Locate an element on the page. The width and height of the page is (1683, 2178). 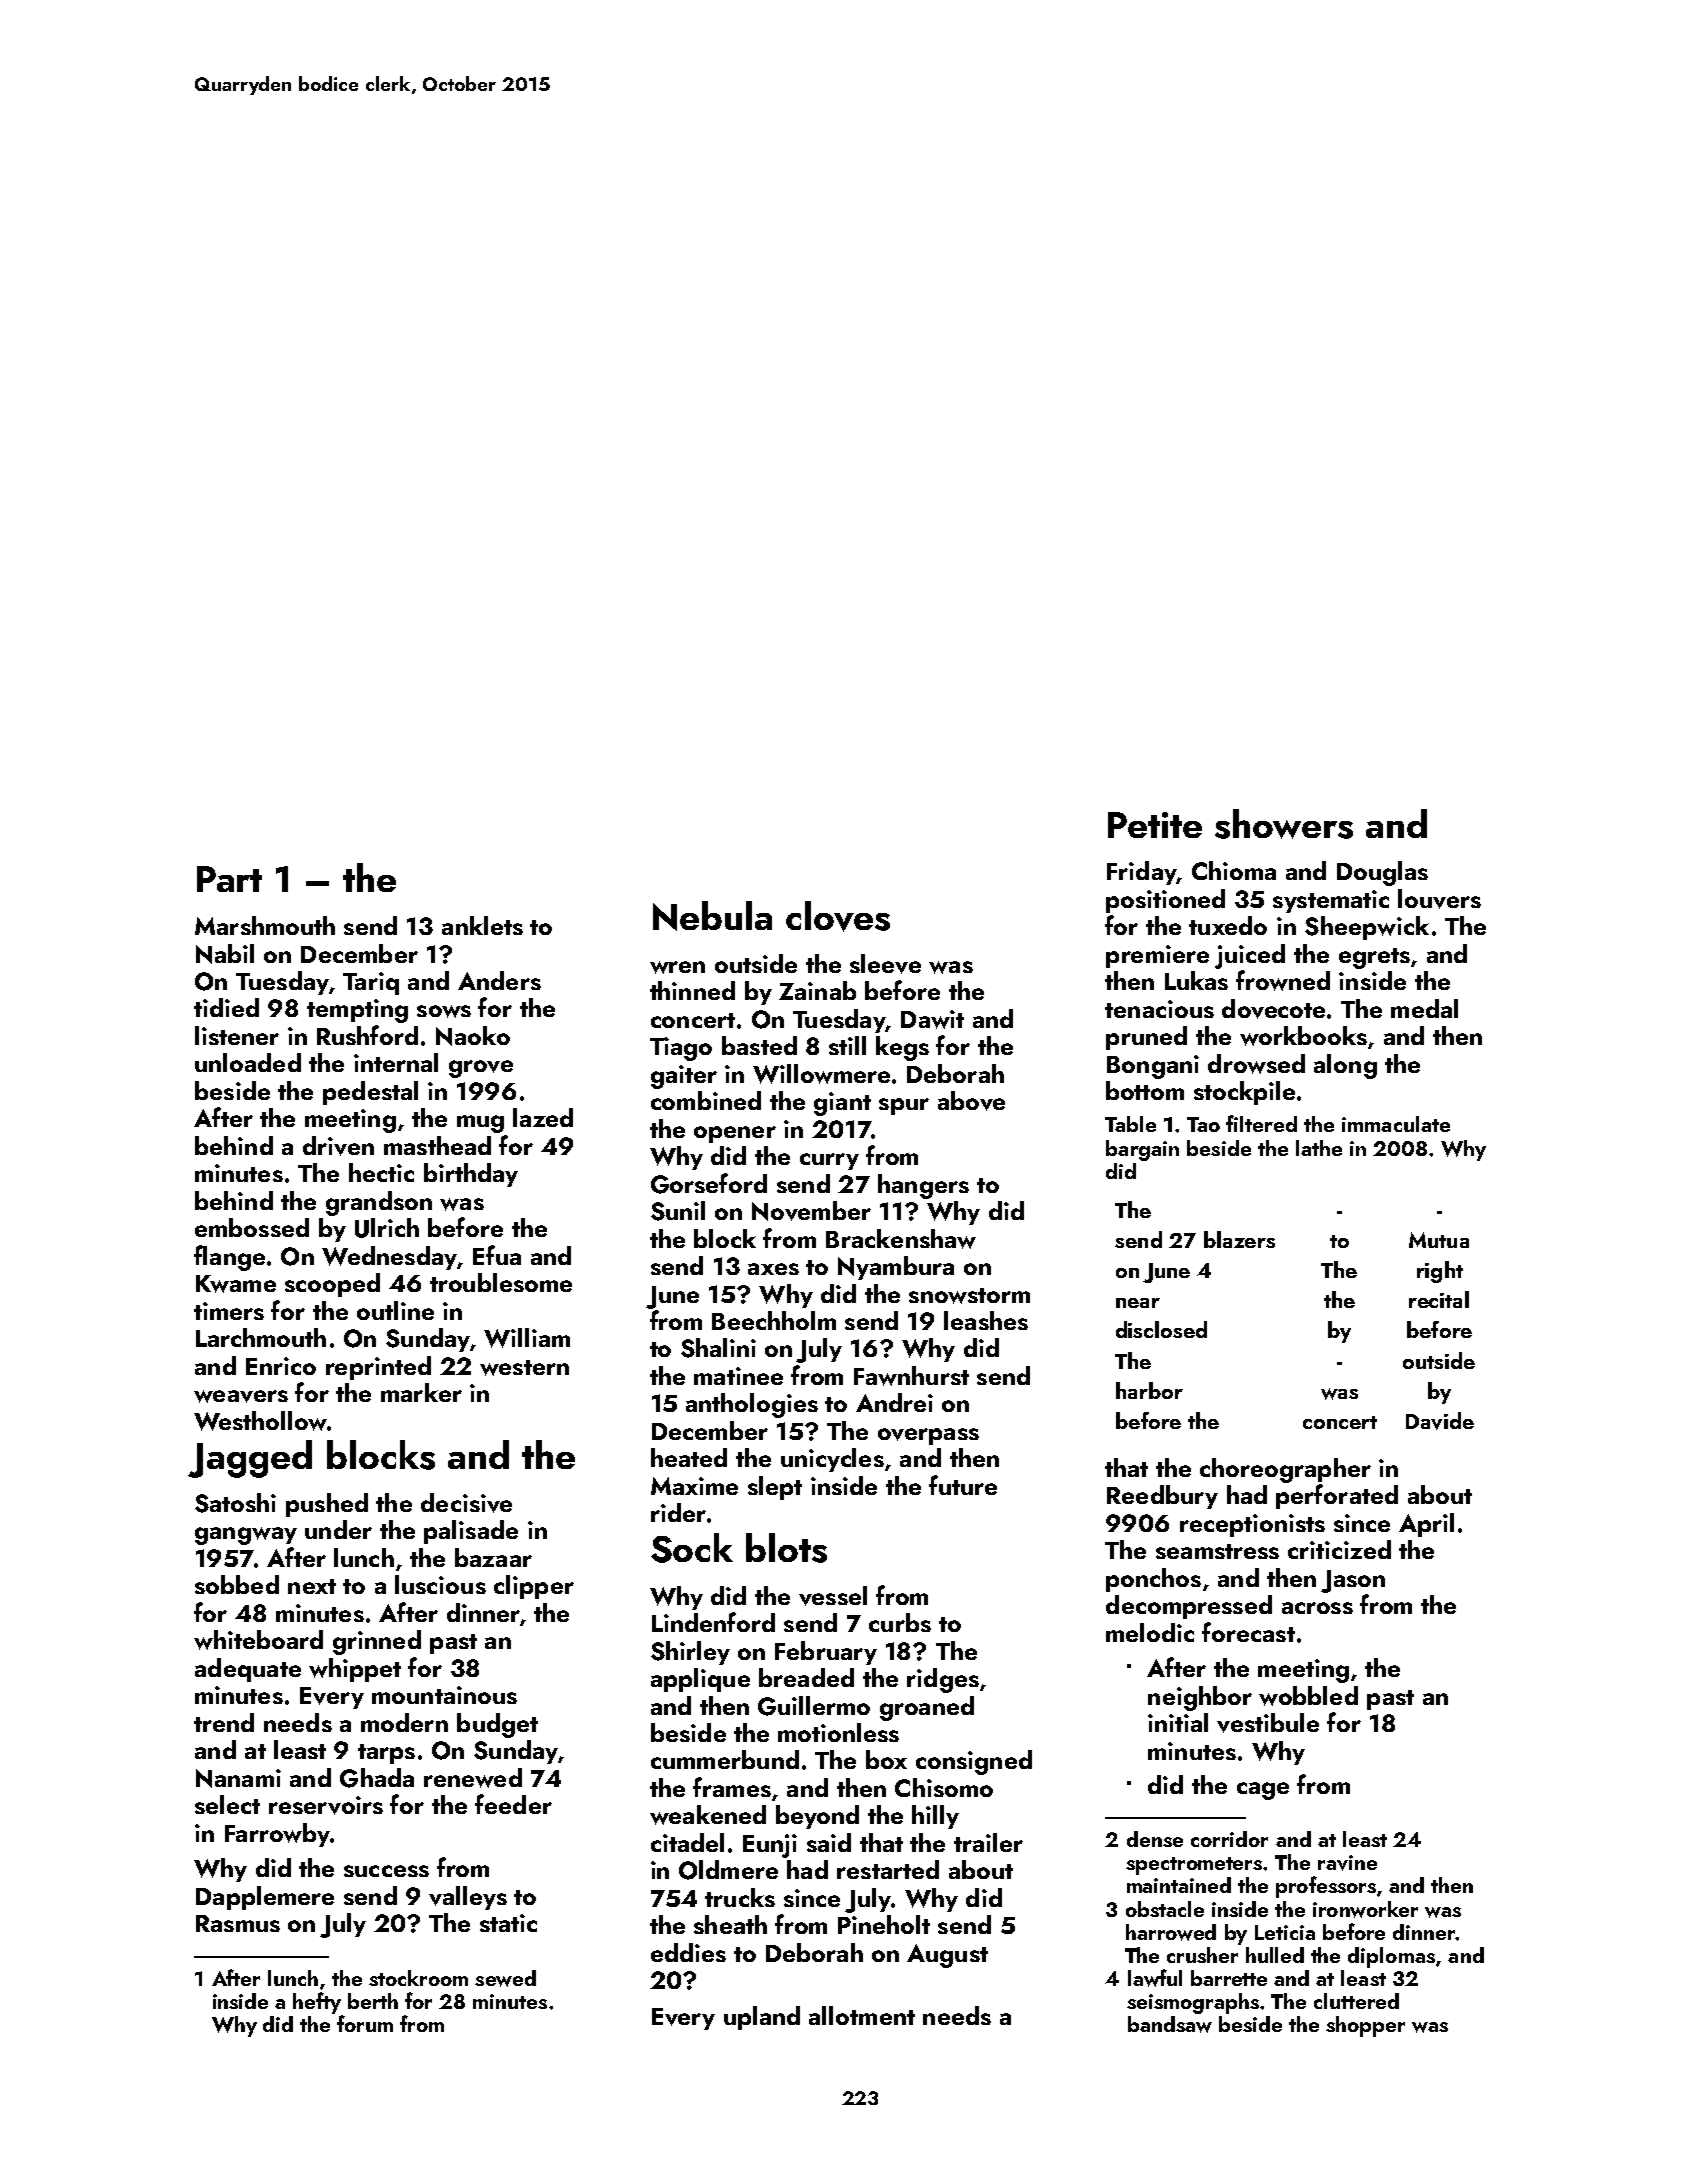
marker is located at coordinates (421, 1392).
